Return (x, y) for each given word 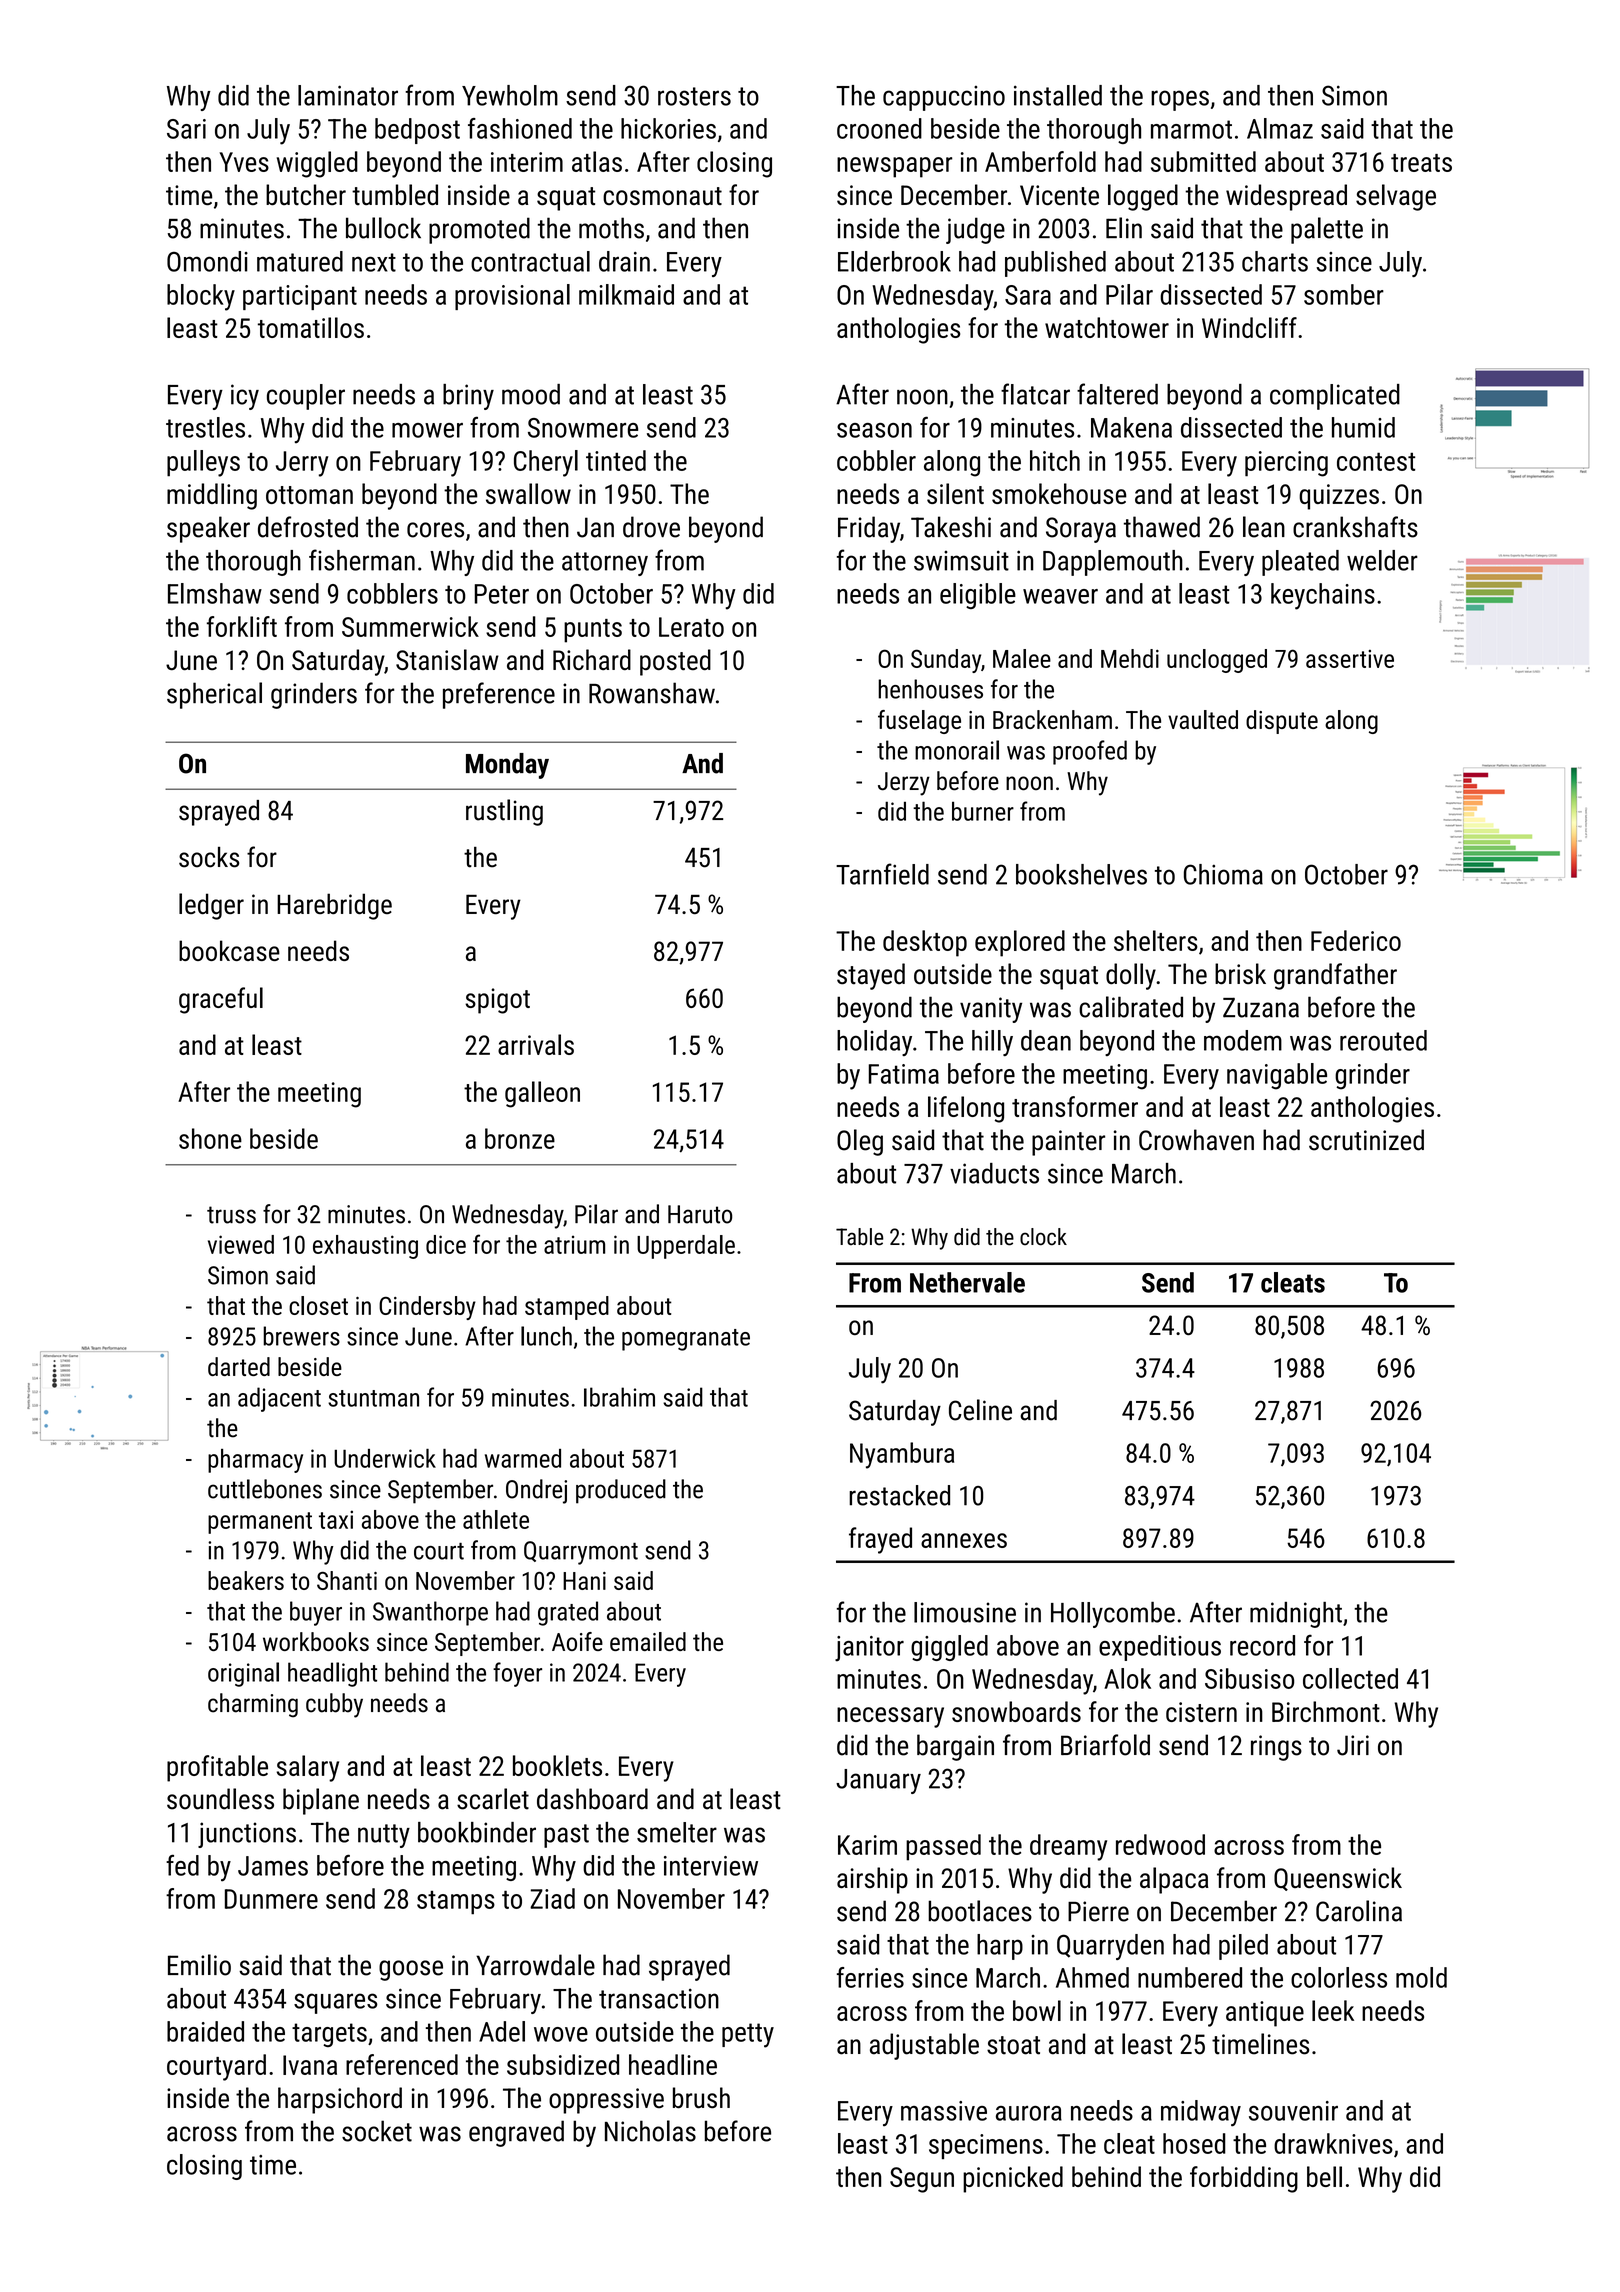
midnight (1296, 1615)
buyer (316, 1613)
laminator (348, 95)
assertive (1350, 659)
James (273, 1866)
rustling (504, 812)
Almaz (1280, 128)
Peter (501, 594)
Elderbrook (894, 261)
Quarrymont (581, 1553)
